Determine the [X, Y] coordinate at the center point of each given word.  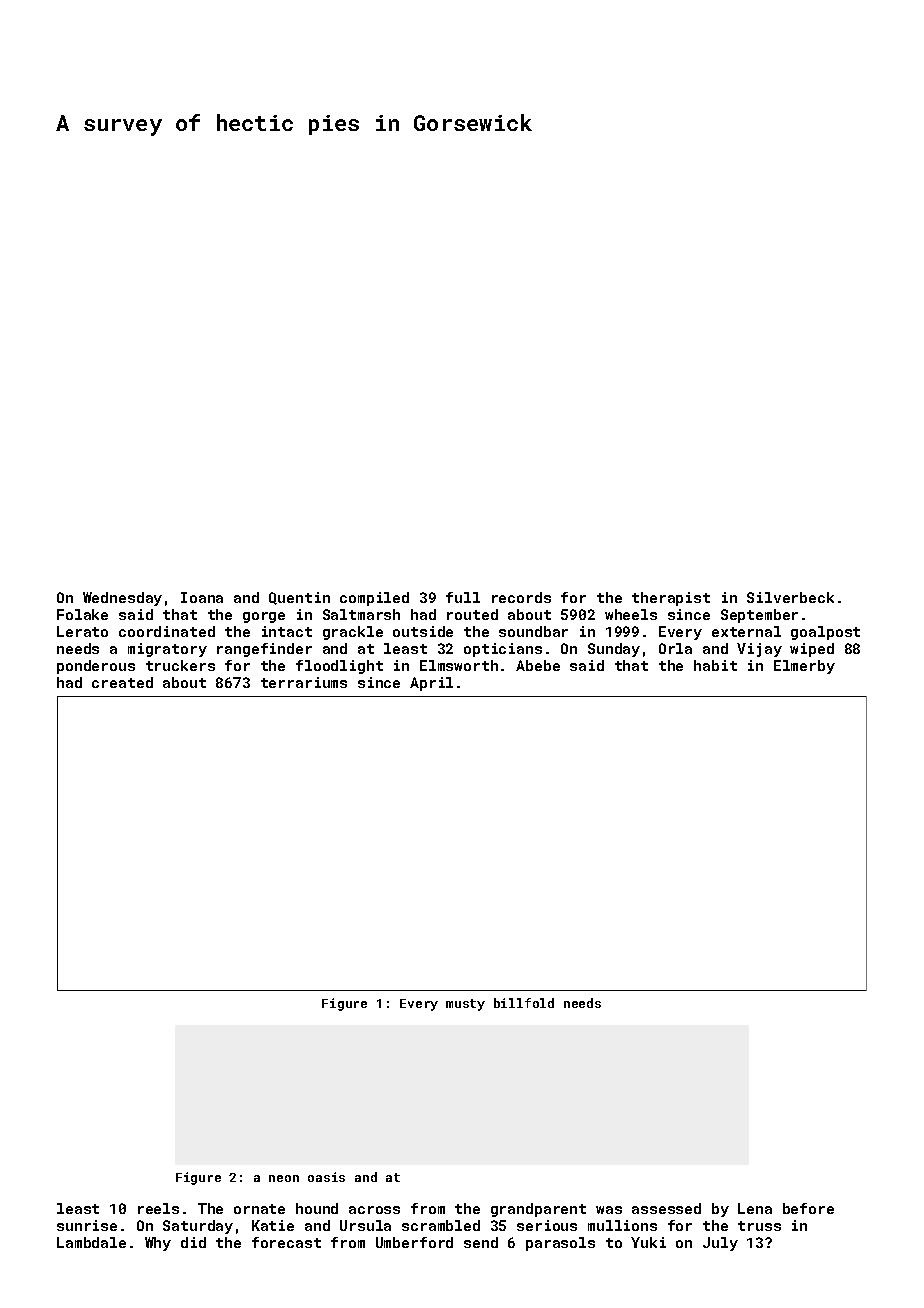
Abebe [538, 665]
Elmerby [804, 667]
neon [284, 1178]
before [808, 1208]
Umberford [414, 1242]
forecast [286, 1242]
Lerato [82, 631]
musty [465, 1005]
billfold [524, 1003]
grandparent [538, 1210]
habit [715, 665]
